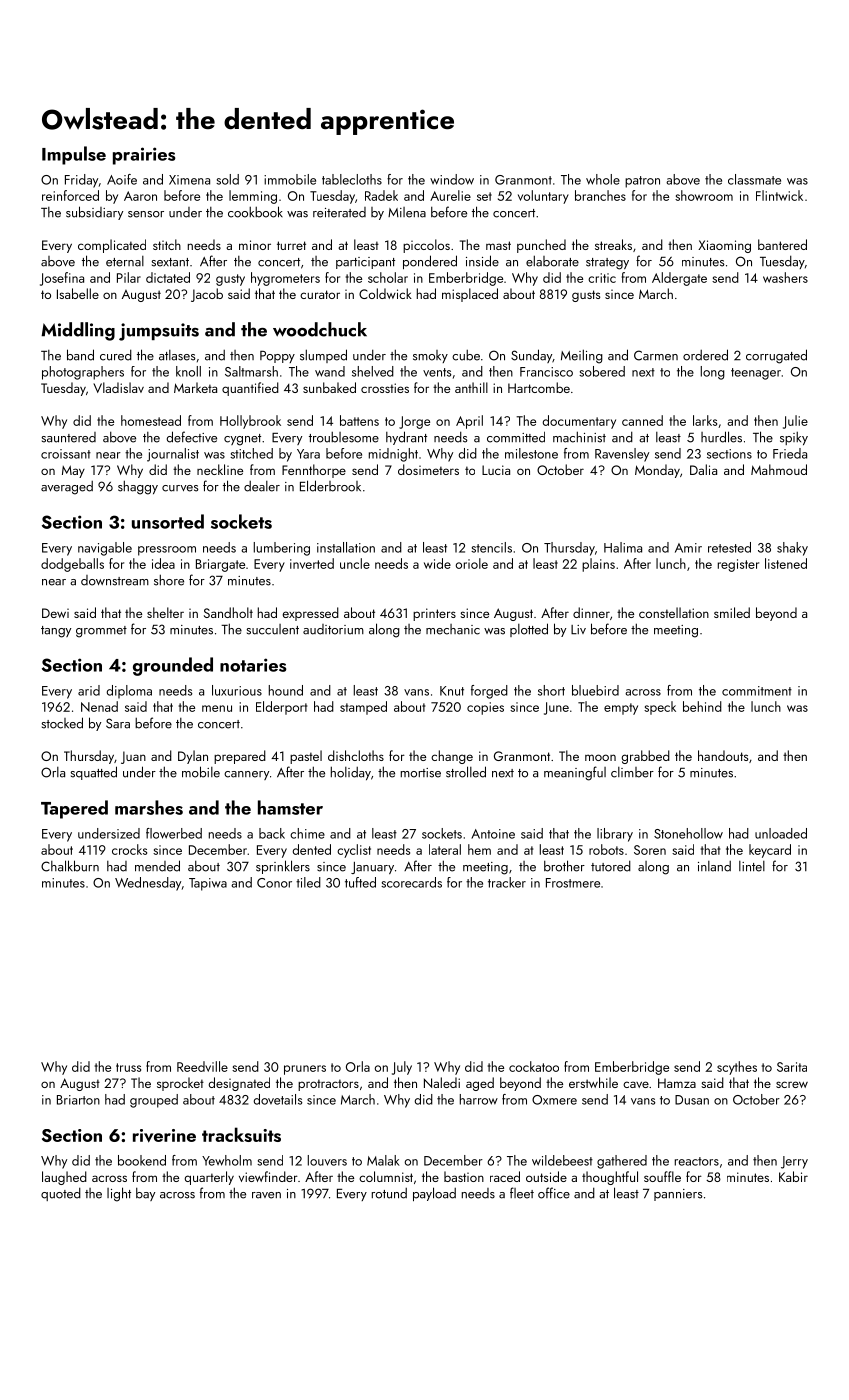 The width and height of the image is (849, 1400). Describe the element at coordinates (73, 471) in the image. I see `May` at that location.
